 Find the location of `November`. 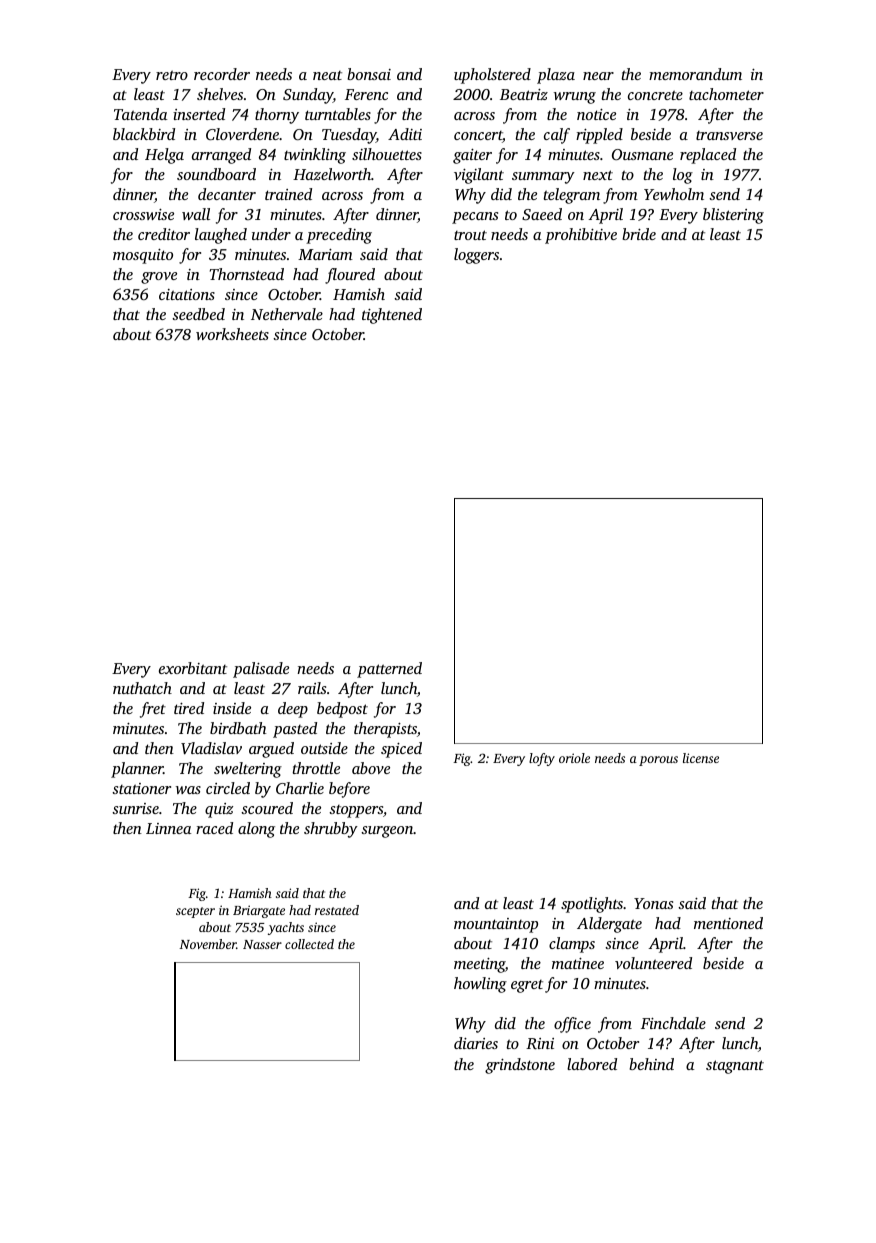

November is located at coordinates (207, 944).
